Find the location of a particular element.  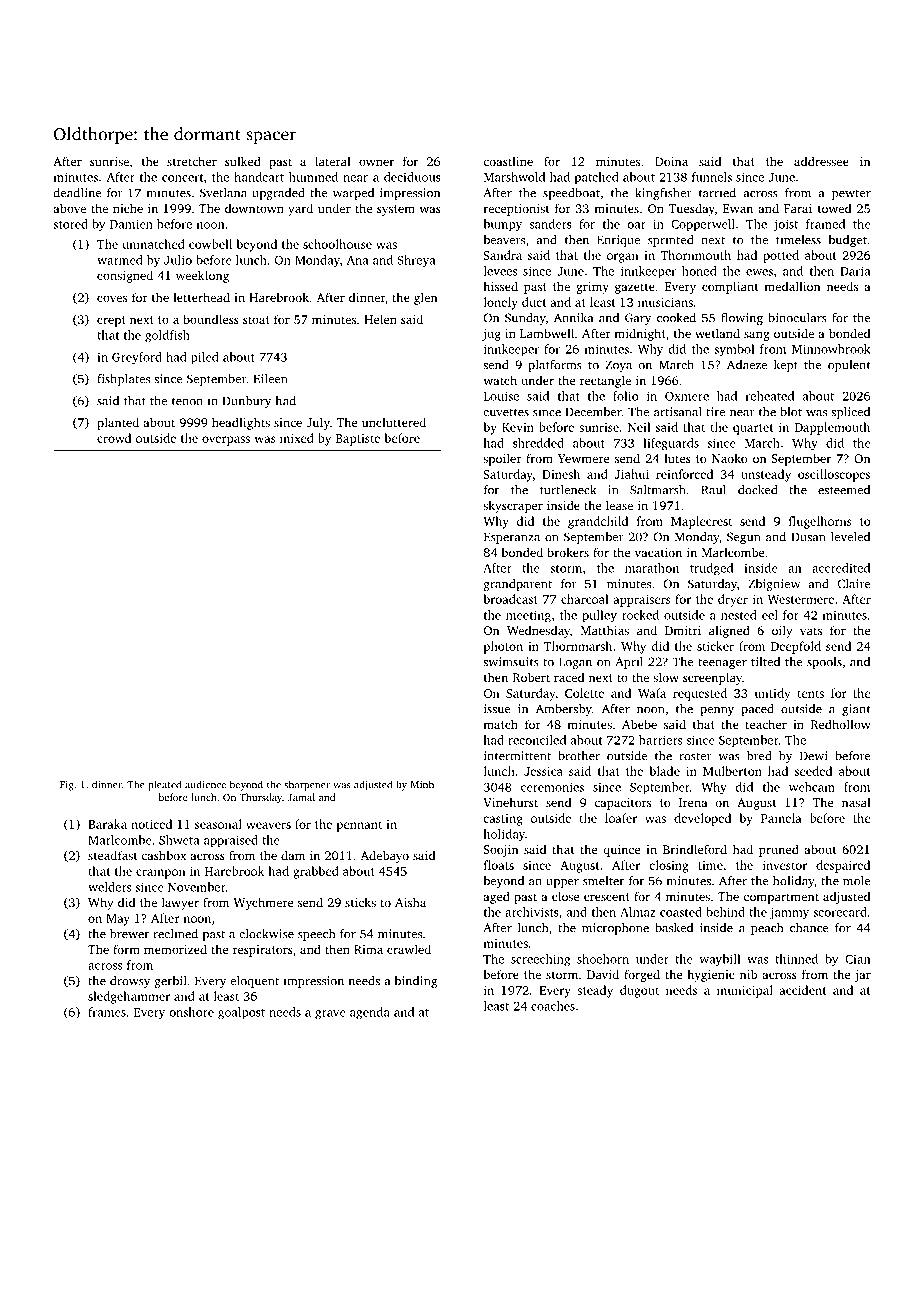

chance is located at coordinates (809, 928).
